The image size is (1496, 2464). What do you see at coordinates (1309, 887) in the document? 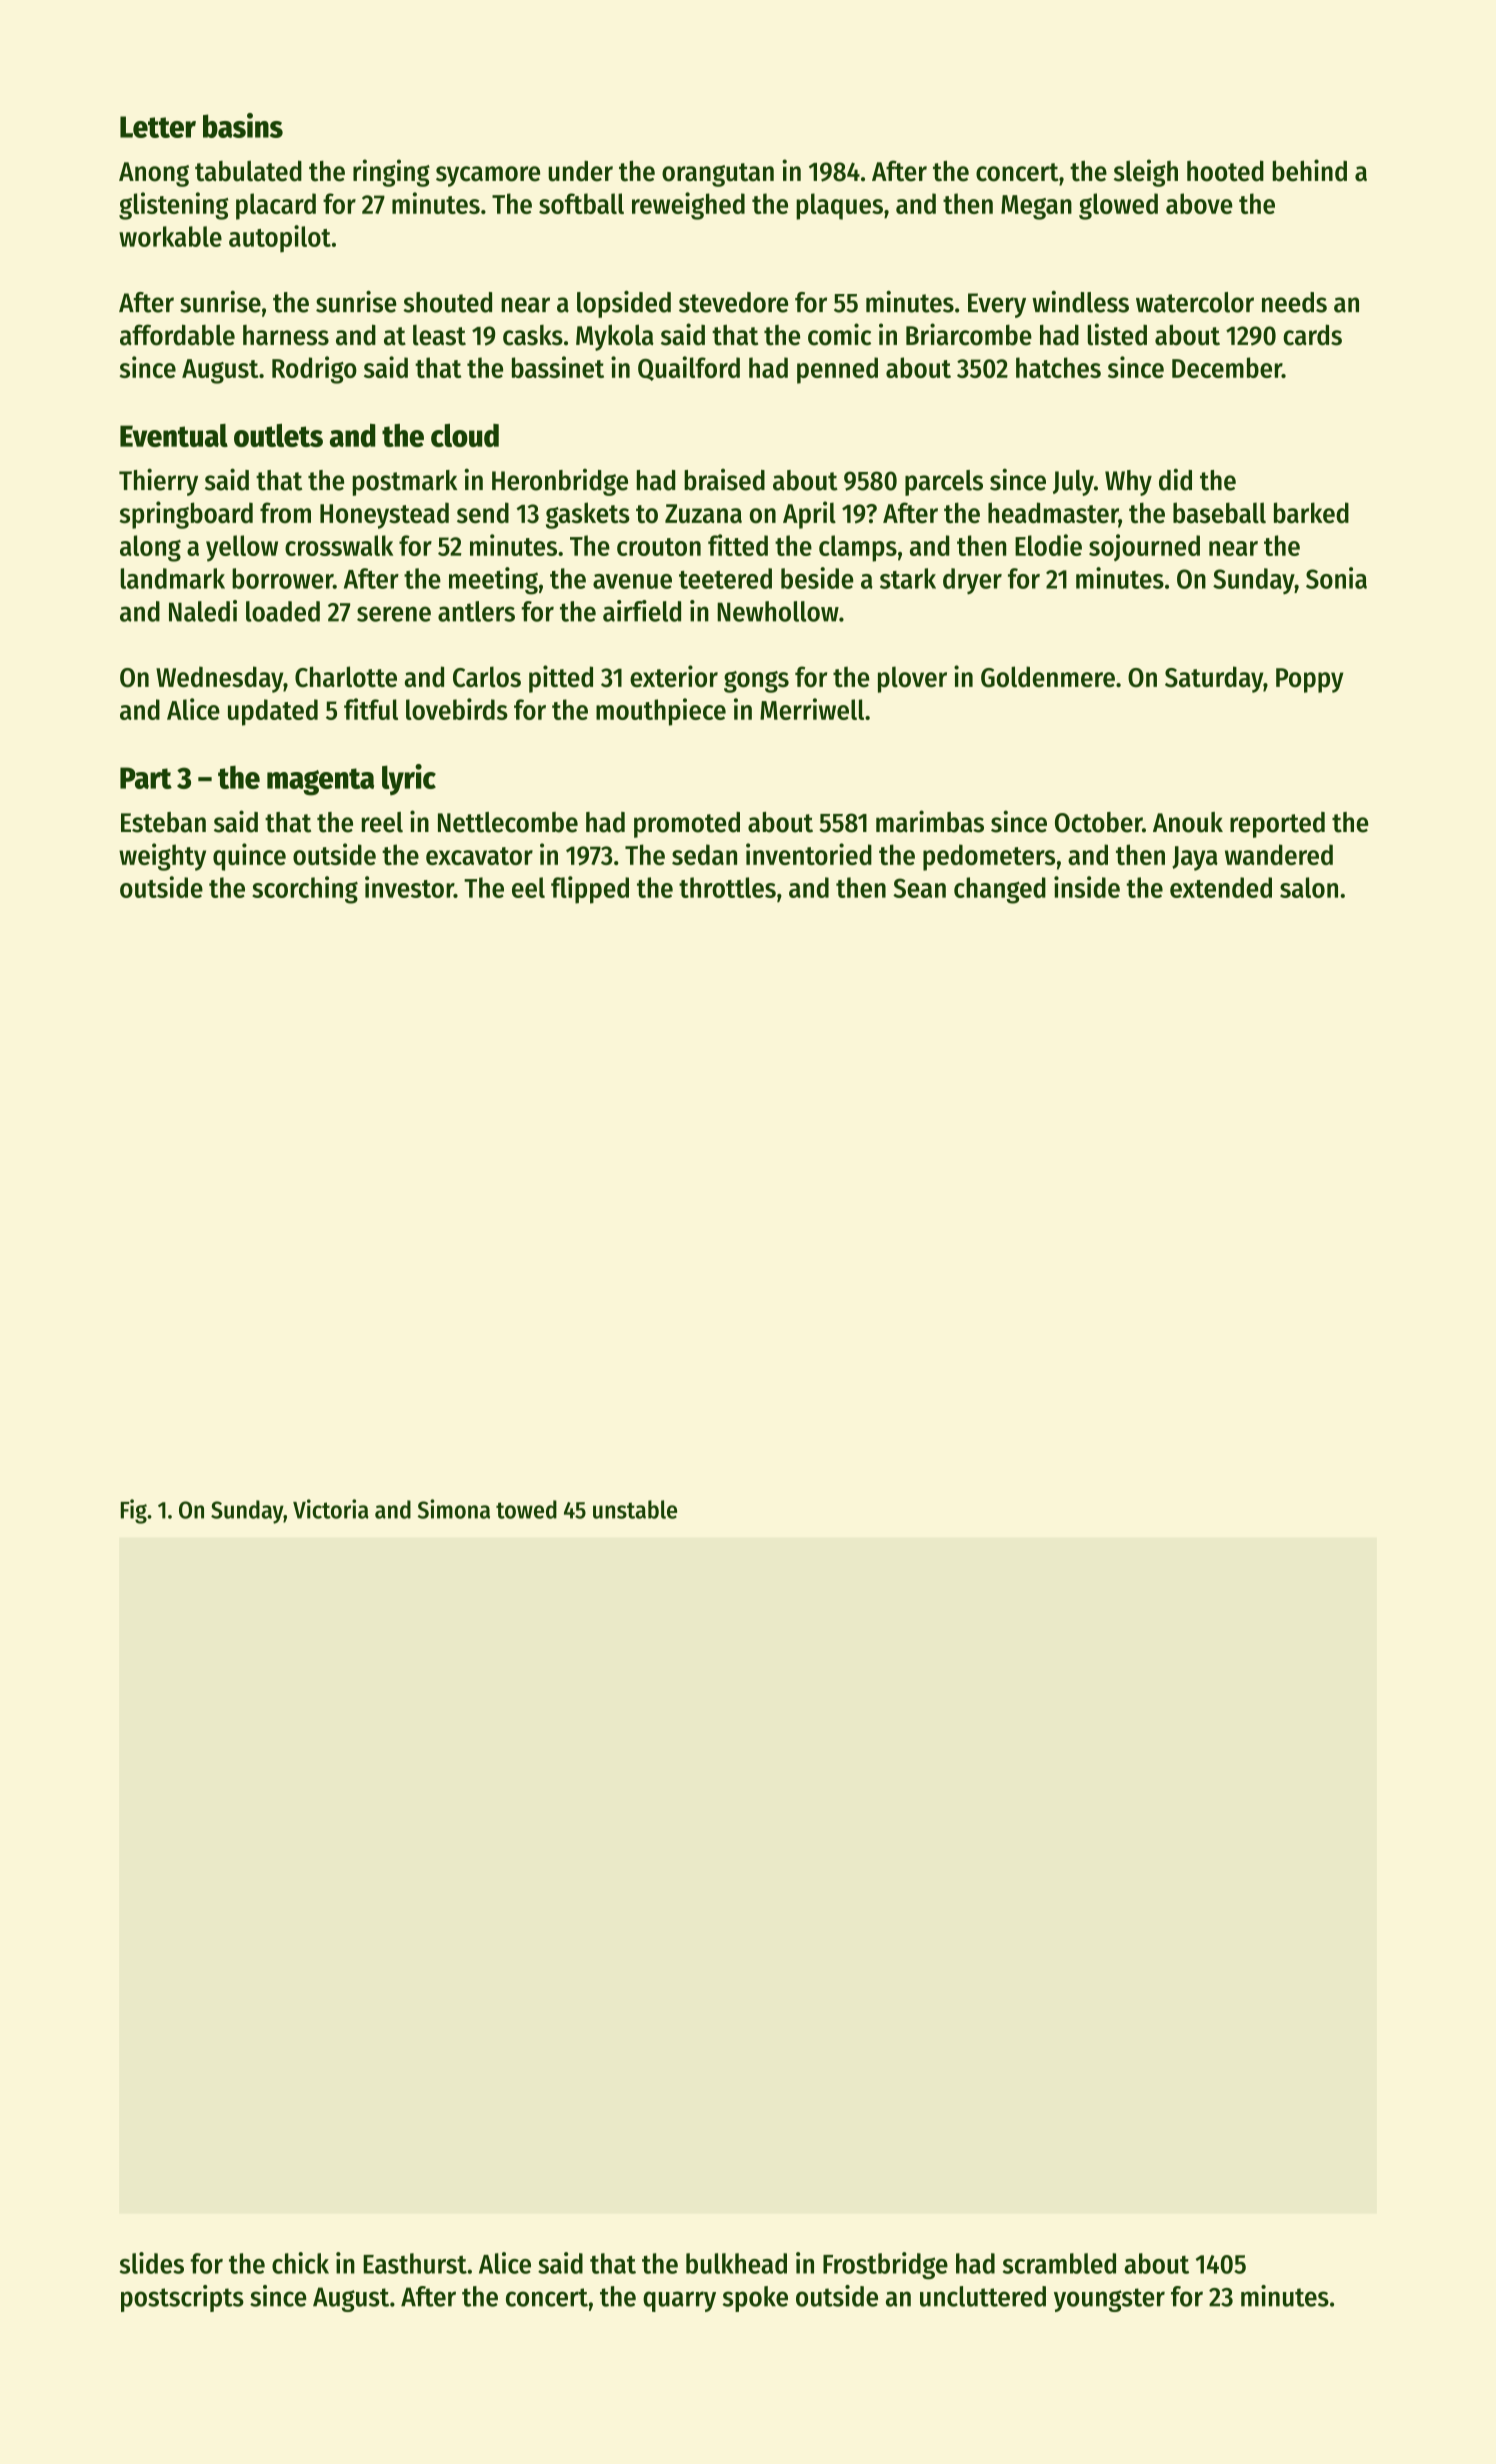
I see `salon` at bounding box center [1309, 887].
